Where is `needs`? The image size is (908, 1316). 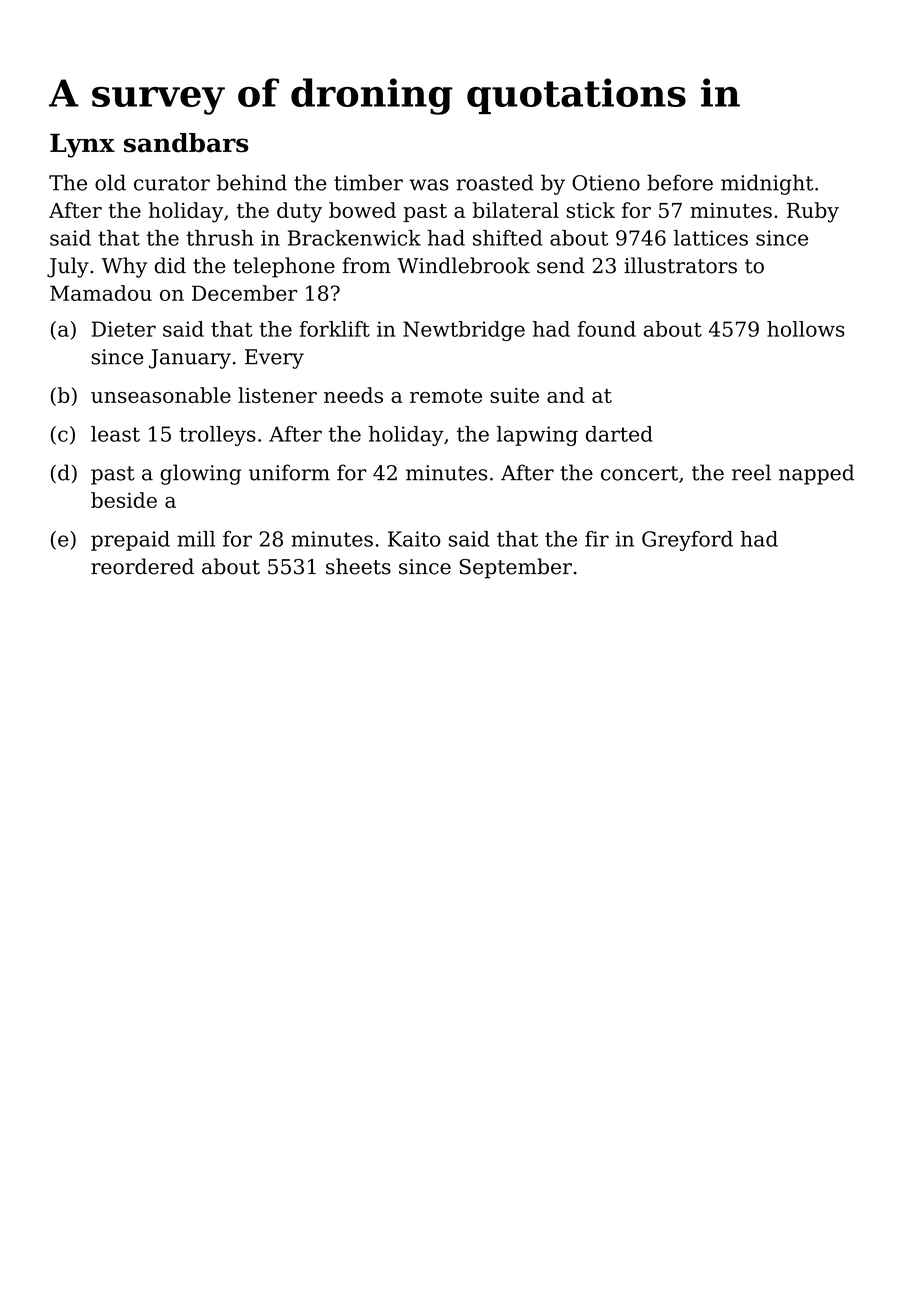
needs is located at coordinates (353, 395).
